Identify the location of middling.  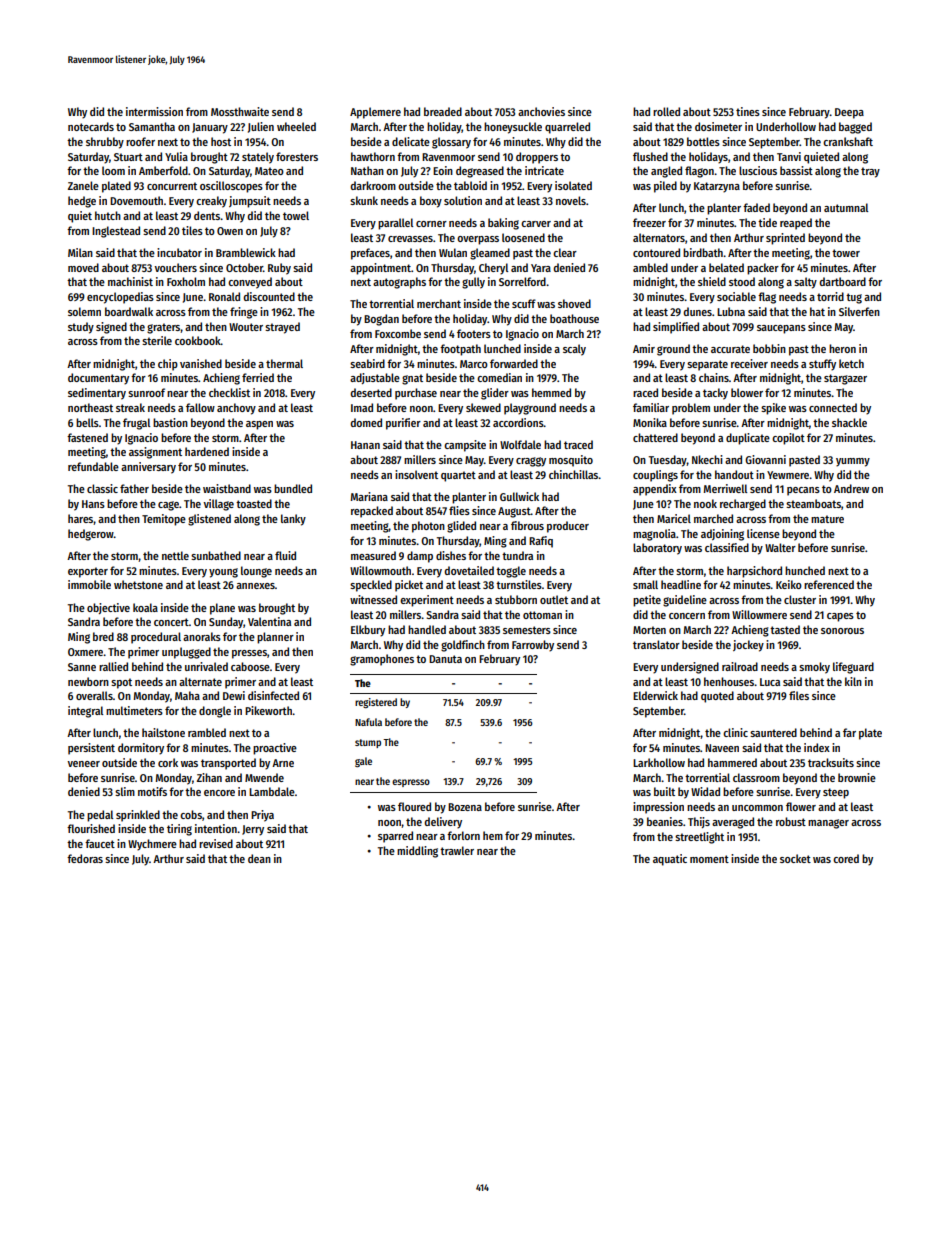
(417, 852).
